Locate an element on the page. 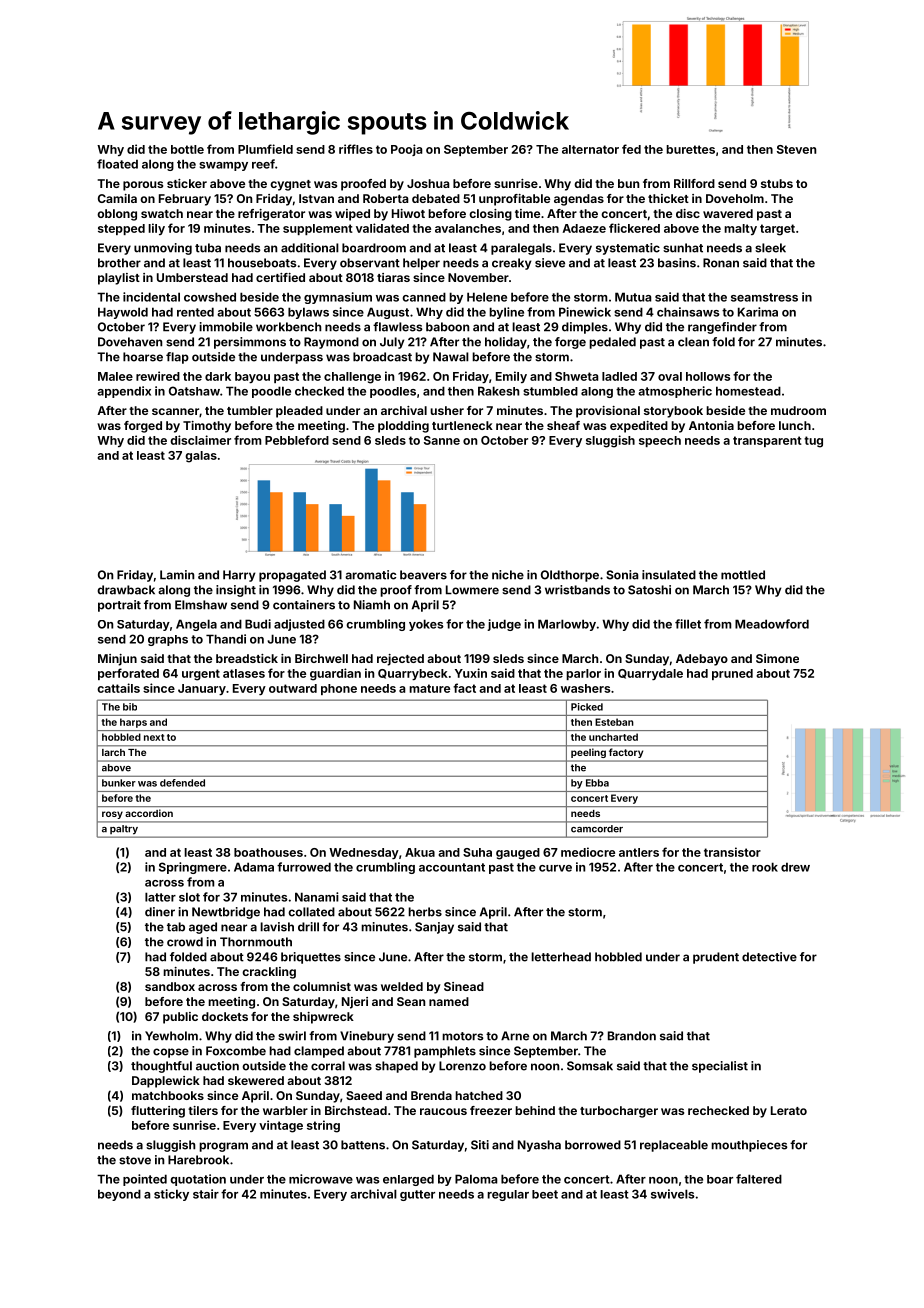 The height and width of the page is (1308, 924). cattails is located at coordinates (118, 688).
